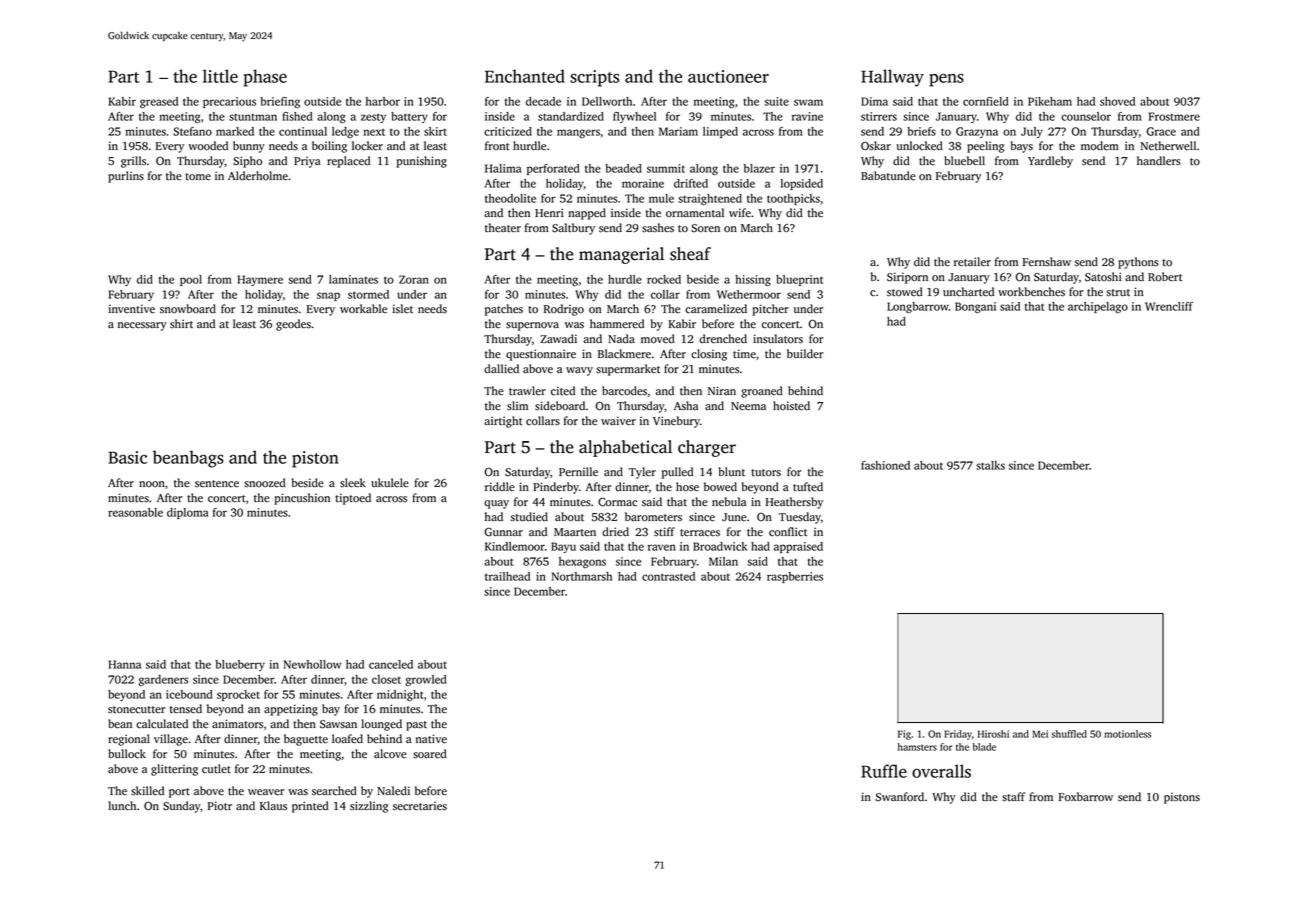 The image size is (1308, 924). I want to click on Dellworth, so click(607, 101).
